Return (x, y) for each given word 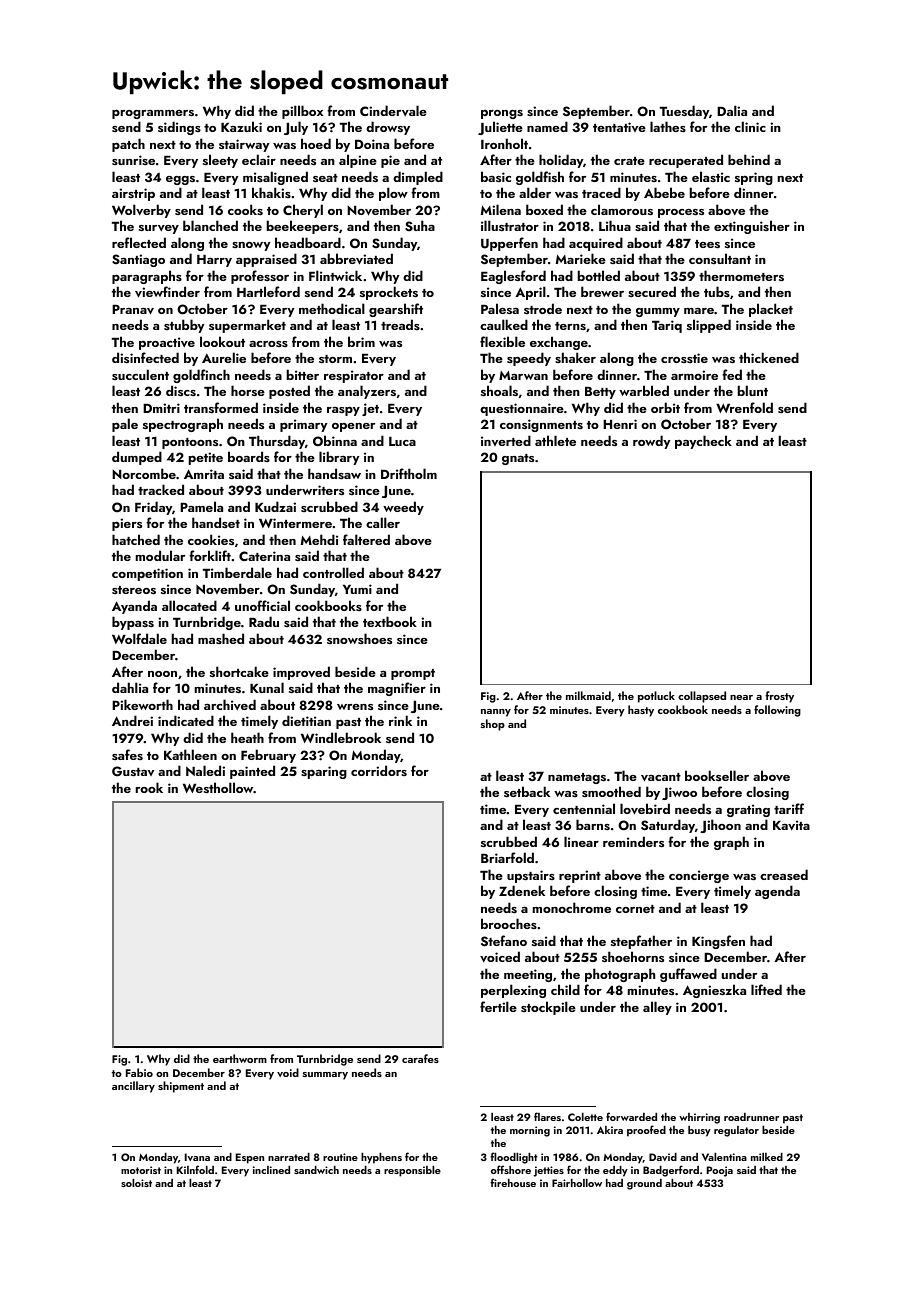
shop (493, 725)
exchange (559, 343)
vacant (661, 777)
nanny (496, 713)
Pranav (133, 309)
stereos (134, 590)
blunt (753, 390)
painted (252, 772)
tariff (789, 808)
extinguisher (752, 227)
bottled (599, 275)
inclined (271, 1170)
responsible (412, 1171)
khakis (271, 192)
